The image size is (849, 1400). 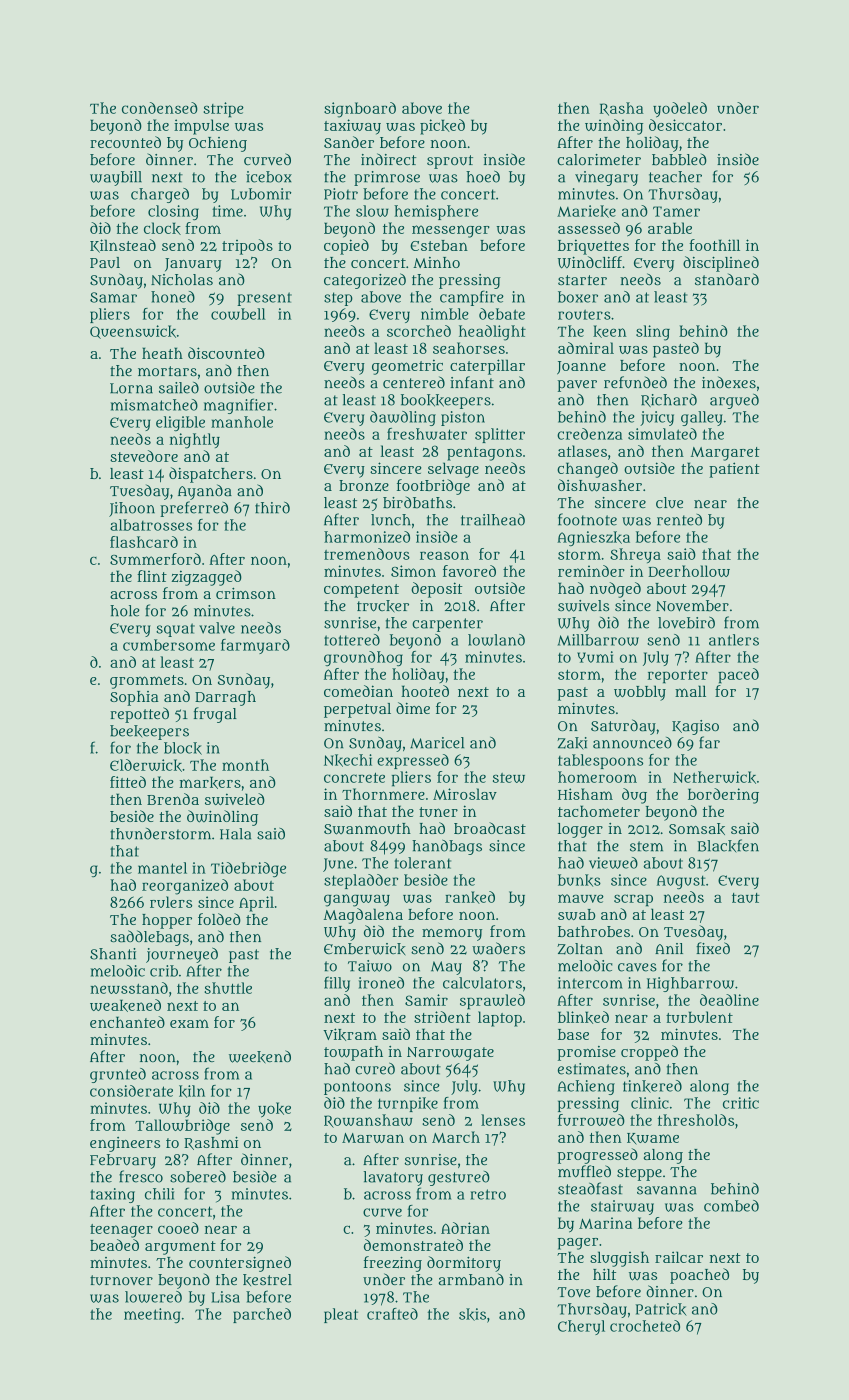 What do you see at coordinates (360, 110) in the screenshot?
I see `signboard` at bounding box center [360, 110].
